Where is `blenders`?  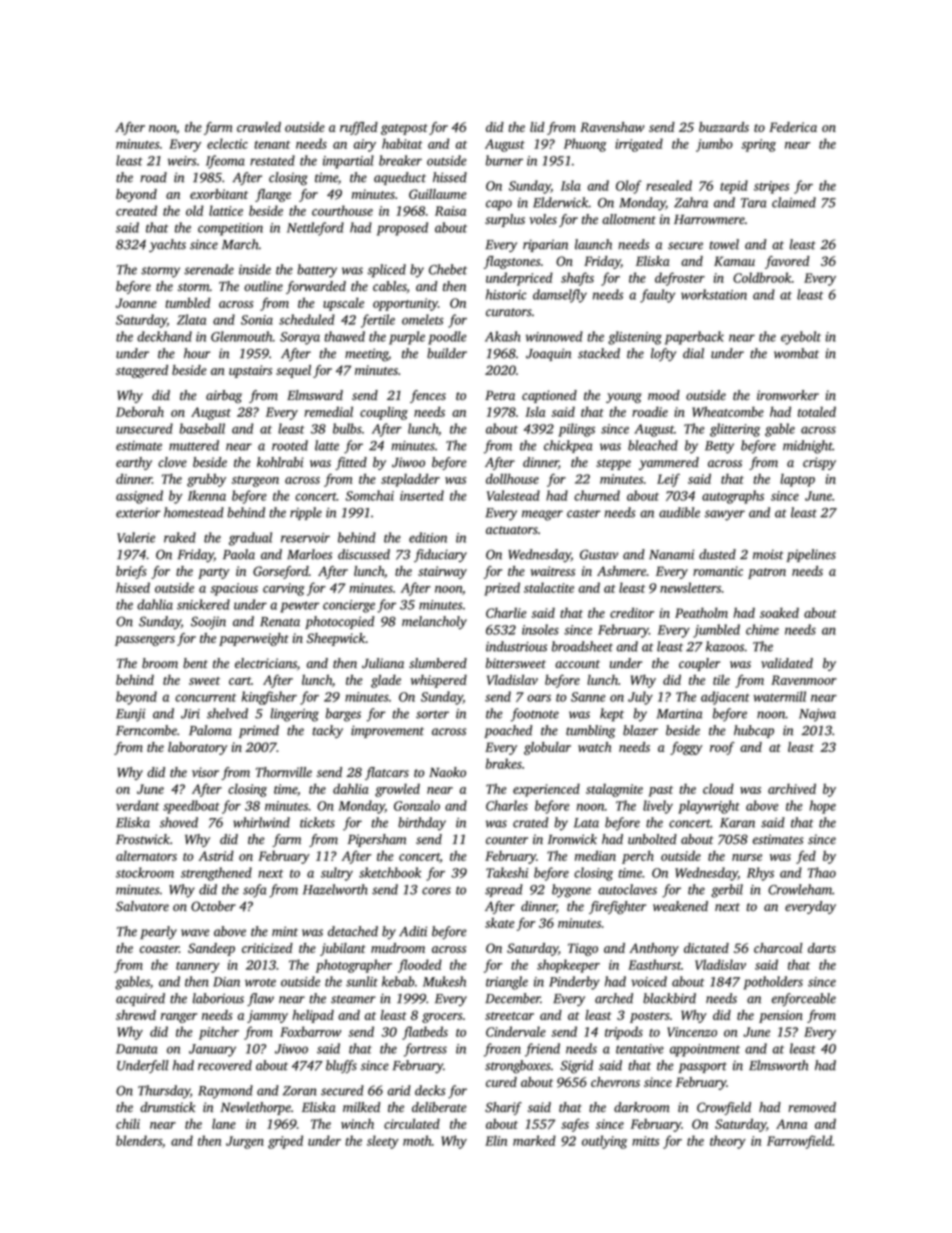
blenders is located at coordinates (139, 1140).
